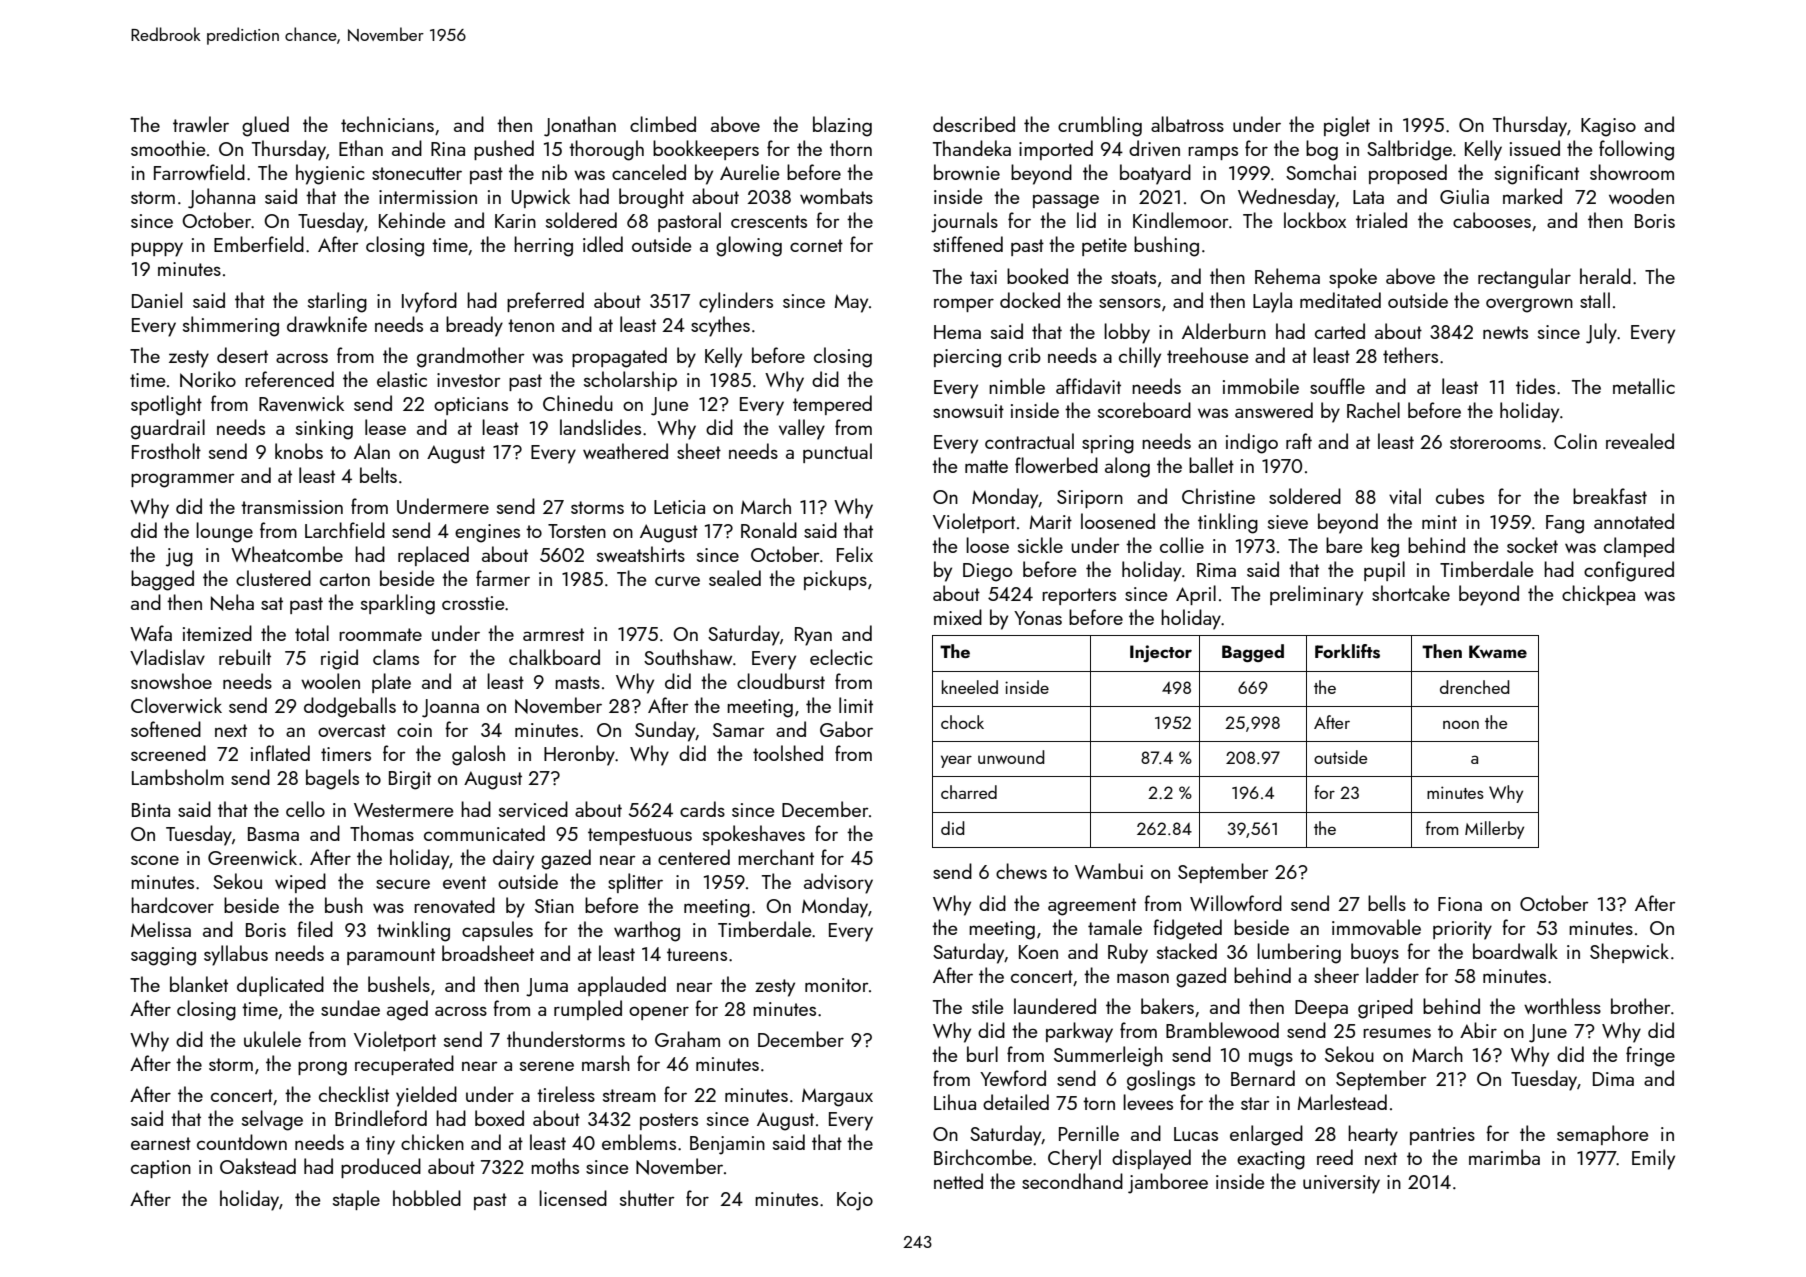 This image has width=1806, height=1277. Describe the element at coordinates (1598, 595) in the image. I see `chickpea` at that location.
